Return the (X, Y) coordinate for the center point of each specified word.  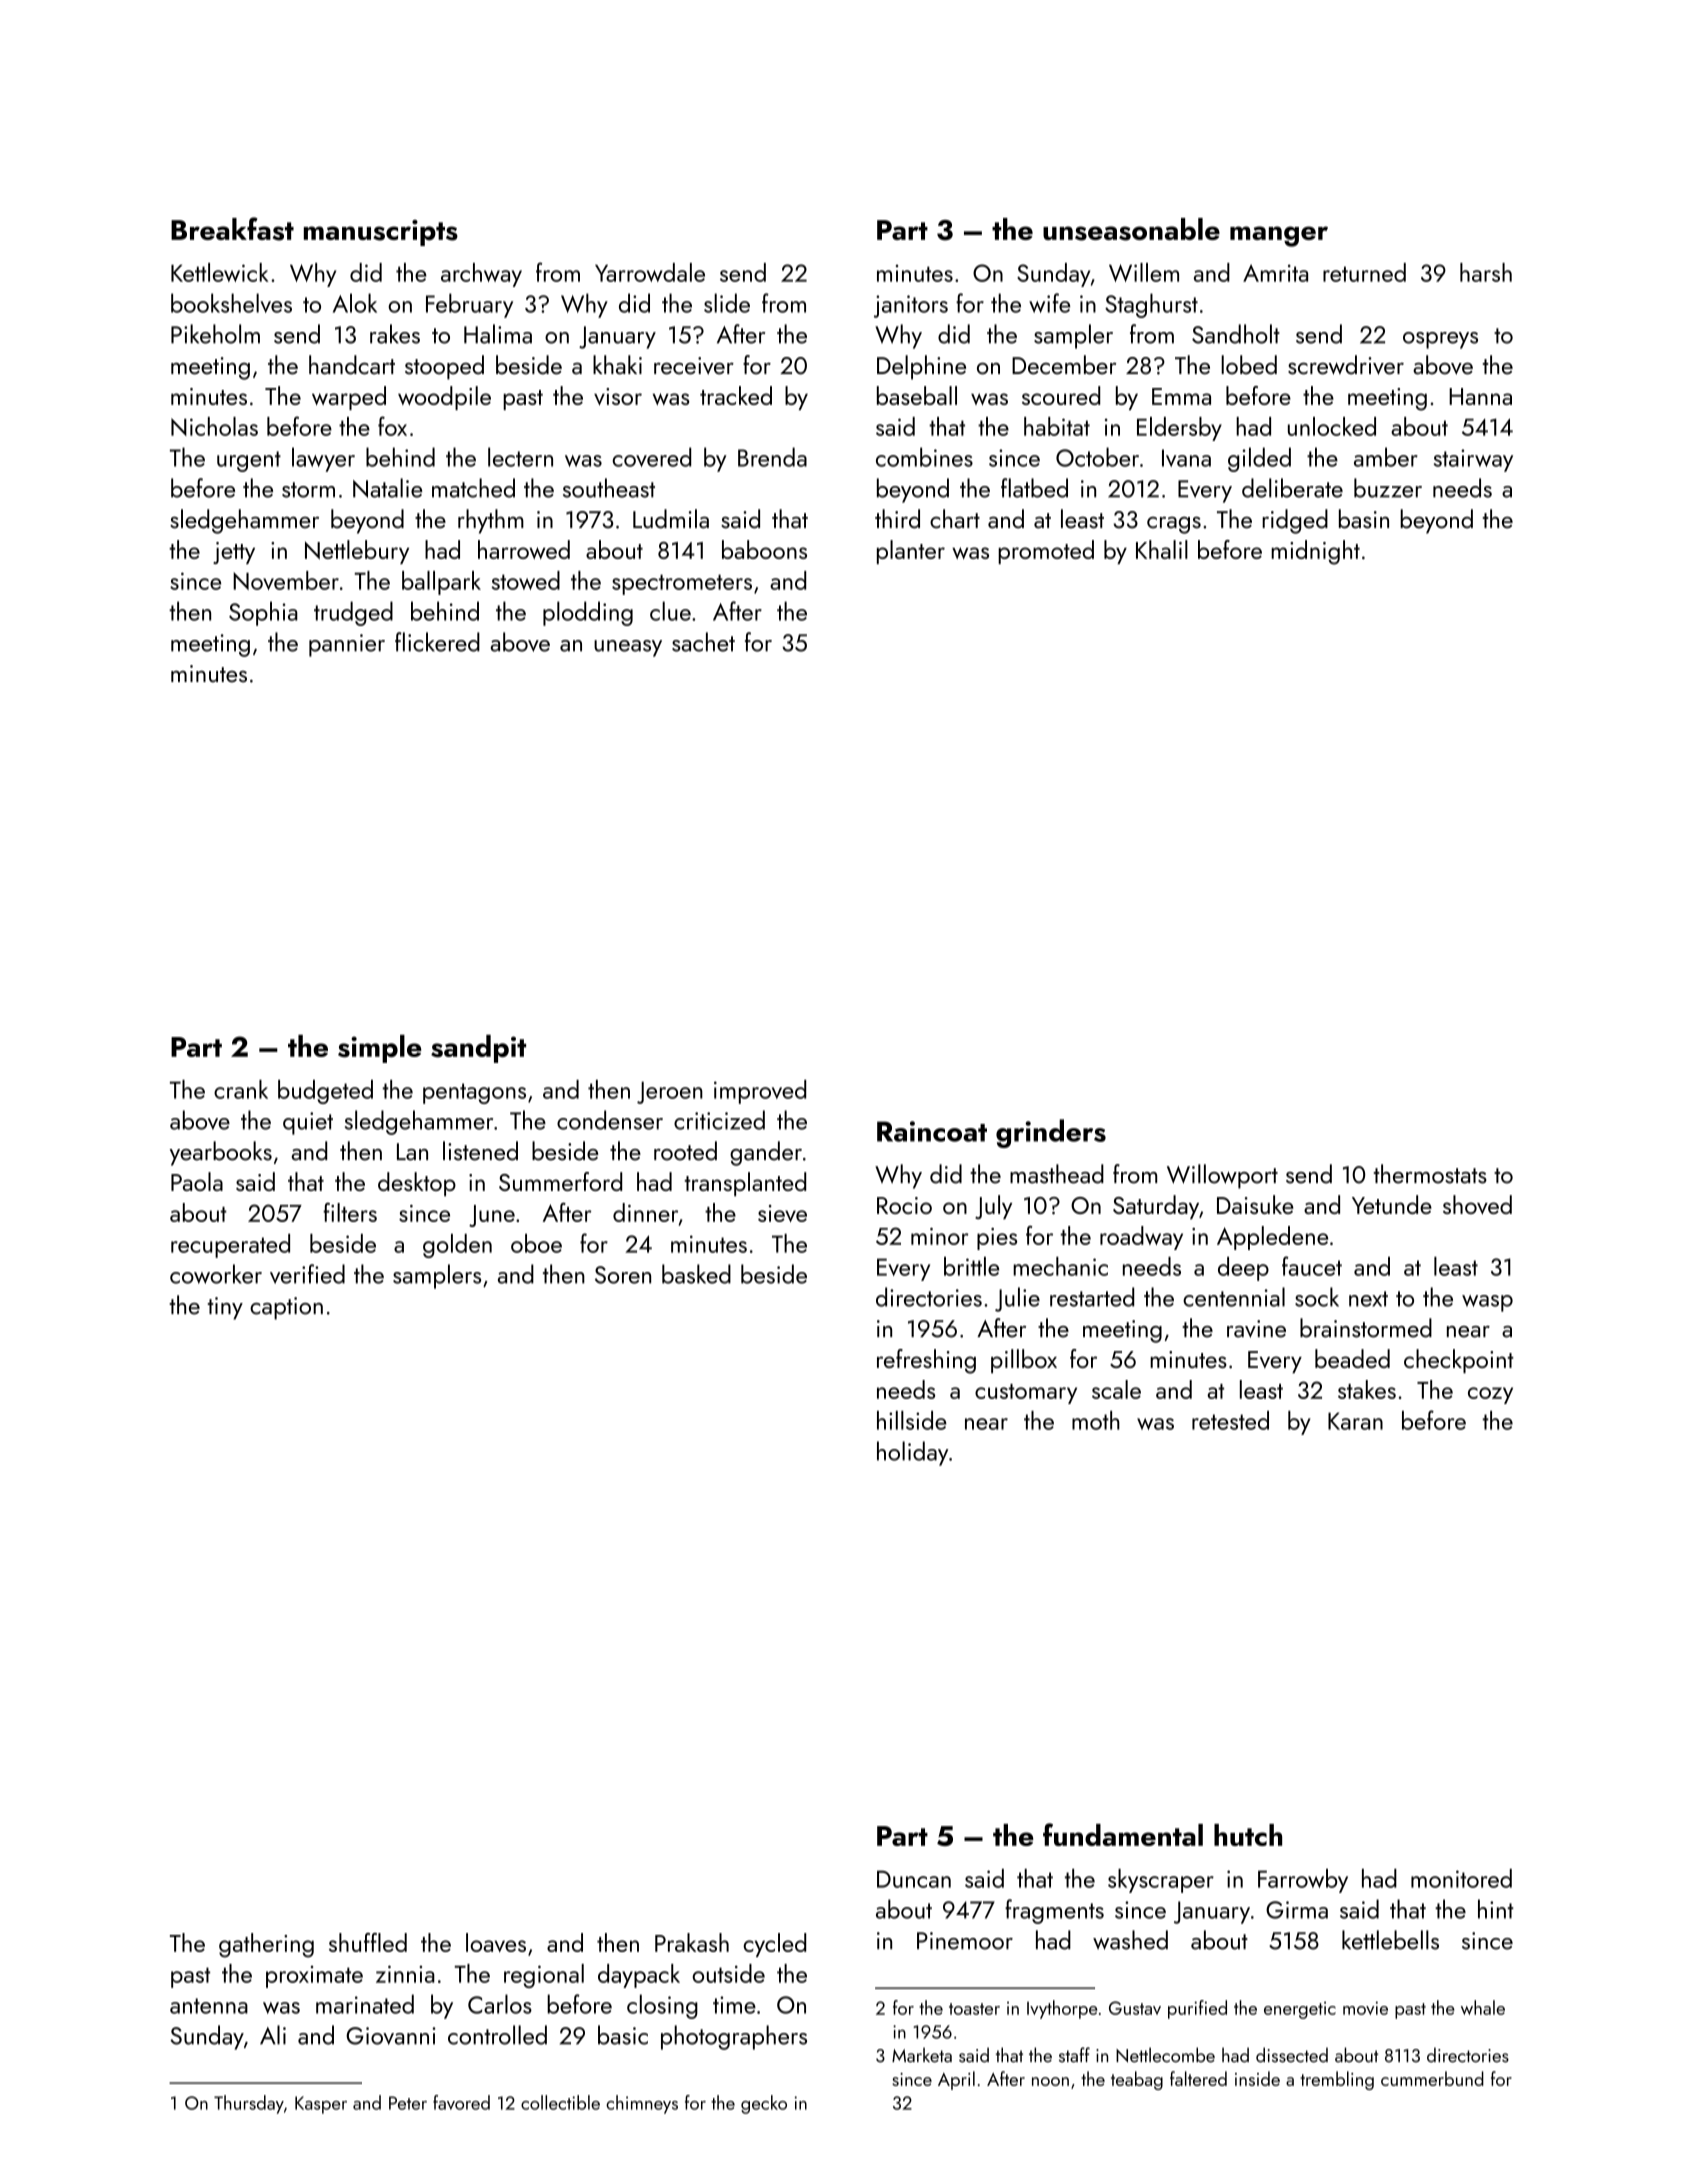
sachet (703, 642)
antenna (209, 2006)
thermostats (1430, 1174)
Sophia (263, 613)
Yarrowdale (650, 272)
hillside (912, 1420)
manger (1279, 236)
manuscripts (381, 233)
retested (1230, 1420)
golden (457, 1246)
